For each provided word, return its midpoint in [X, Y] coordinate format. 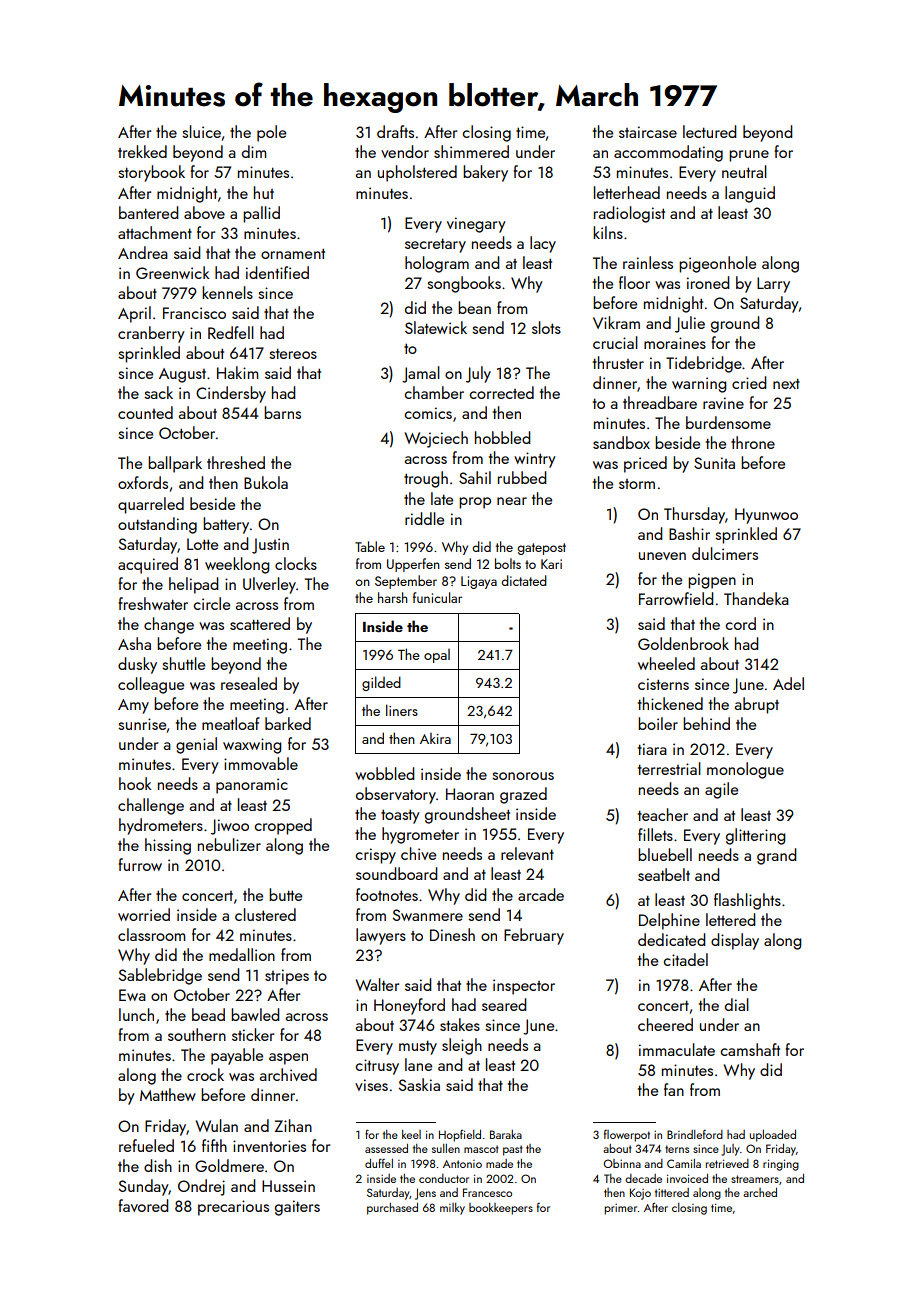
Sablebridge [160, 976]
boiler [658, 723]
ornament [293, 253]
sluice [201, 131]
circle [212, 603]
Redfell [231, 332]
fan [674, 1089]
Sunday [144, 1187]
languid [750, 194]
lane [418, 1064]
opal [437, 656]
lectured [709, 131]
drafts [395, 131]
